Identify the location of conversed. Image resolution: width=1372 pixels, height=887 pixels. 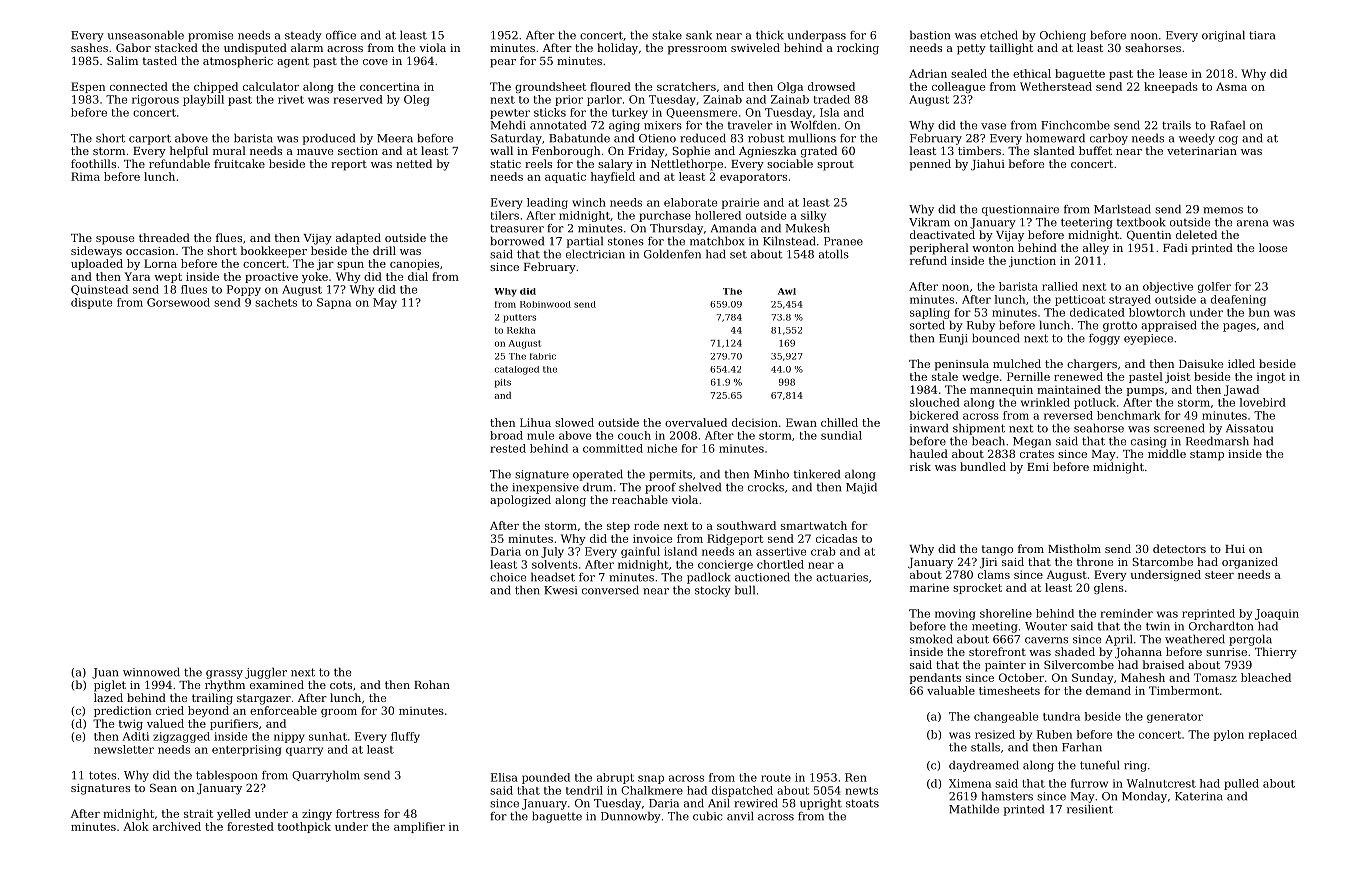
(610, 590).
